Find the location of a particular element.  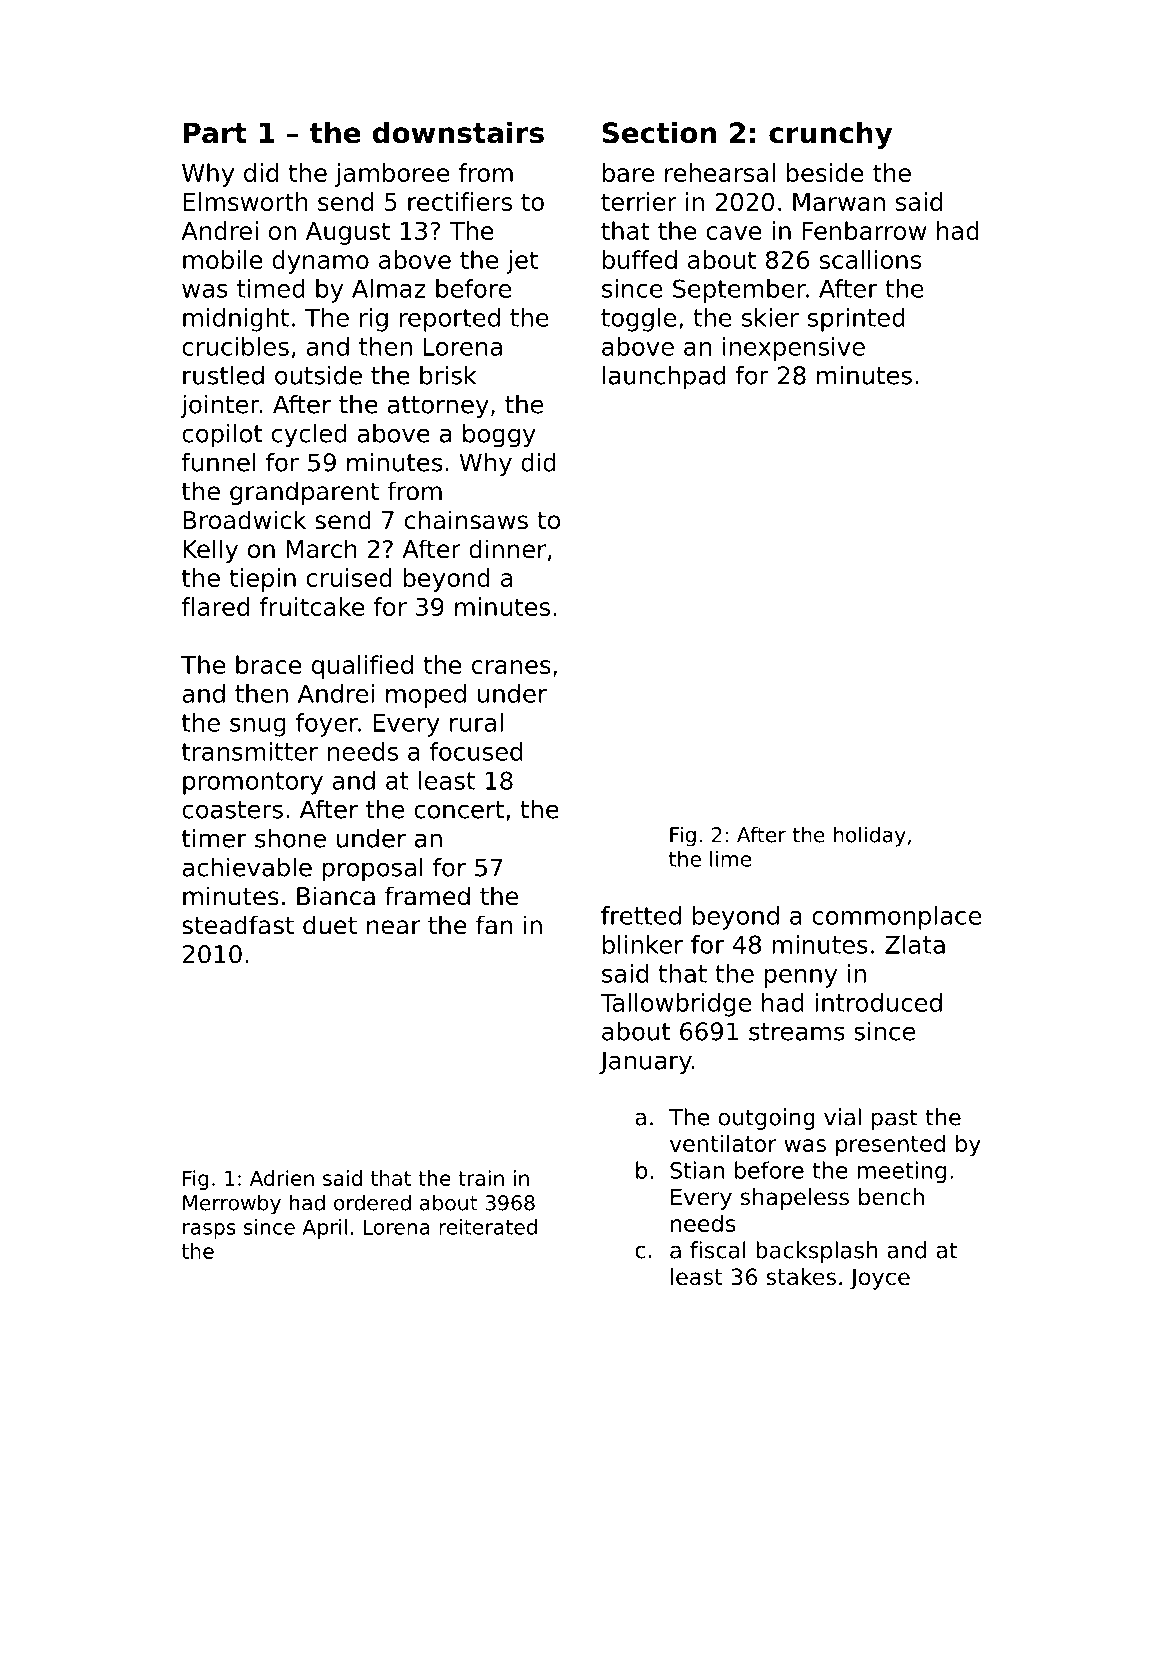

downstairs is located at coordinates (458, 133).
